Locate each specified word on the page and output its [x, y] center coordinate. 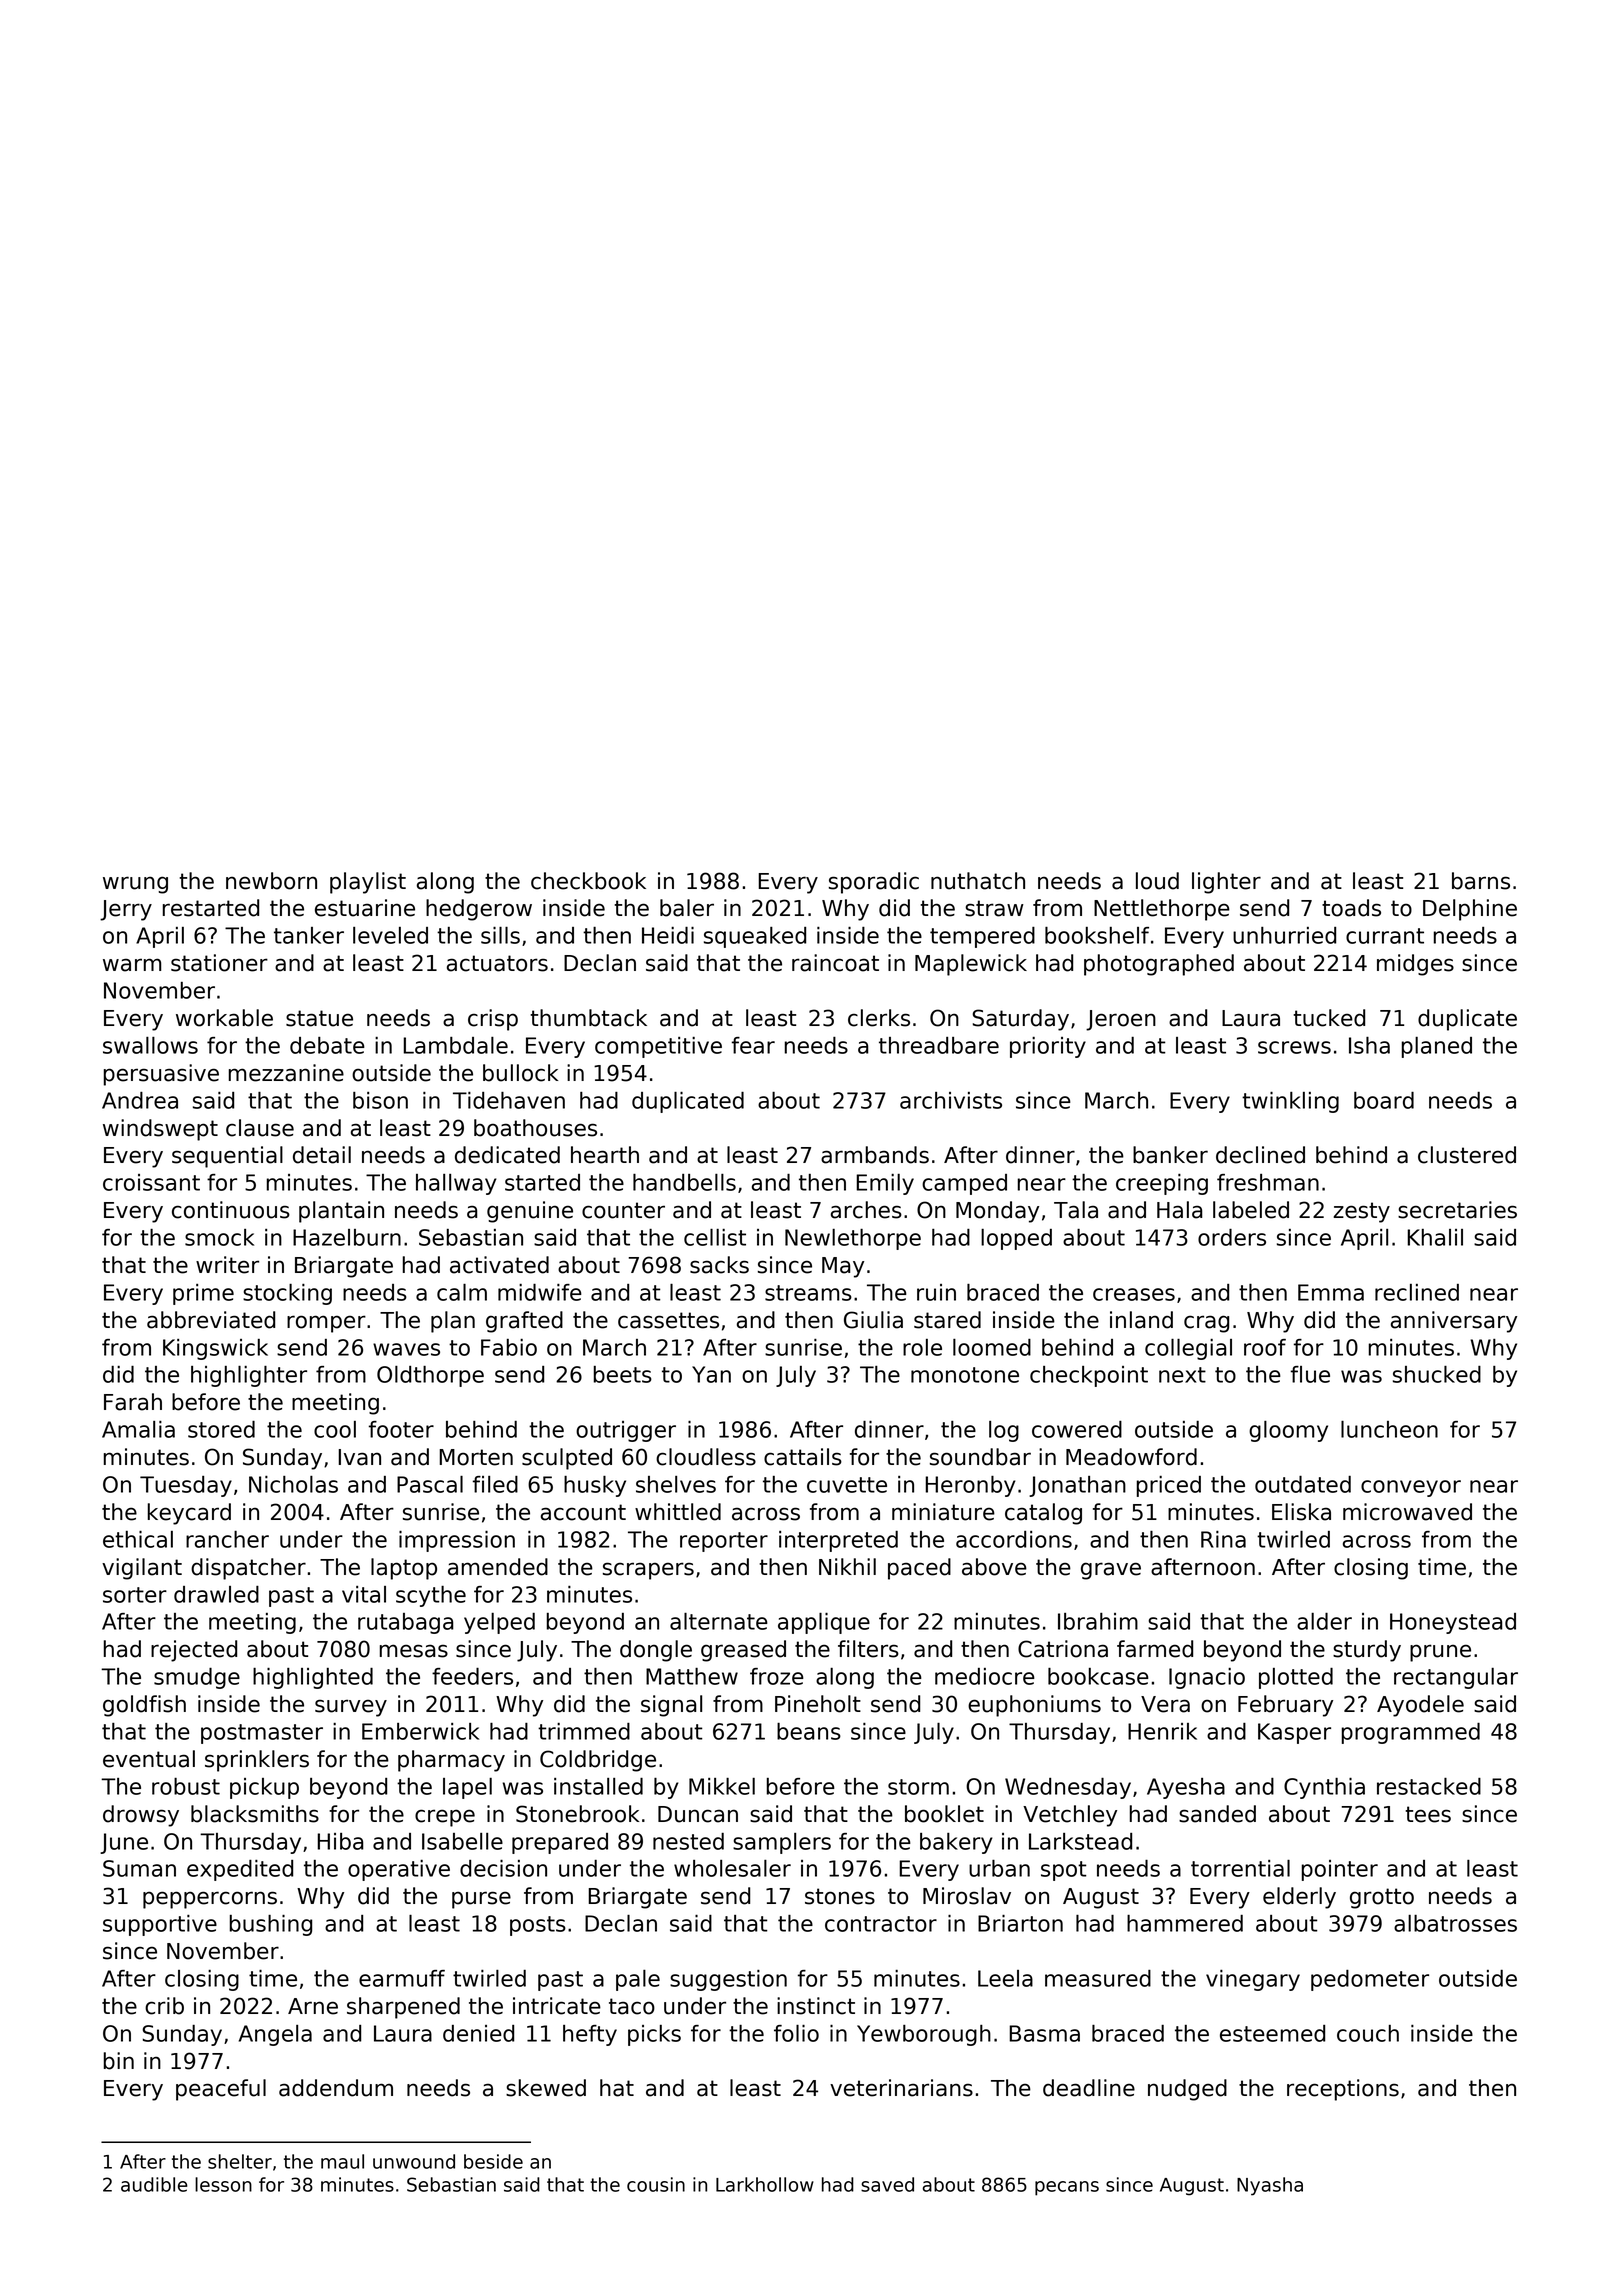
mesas [414, 1651]
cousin [656, 2184]
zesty [1361, 1212]
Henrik [1162, 1731]
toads [1351, 908]
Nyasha [1270, 2186]
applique [824, 1623]
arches [866, 1210]
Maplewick [971, 965]
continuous [231, 1210]
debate [327, 1045]
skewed [546, 2088]
